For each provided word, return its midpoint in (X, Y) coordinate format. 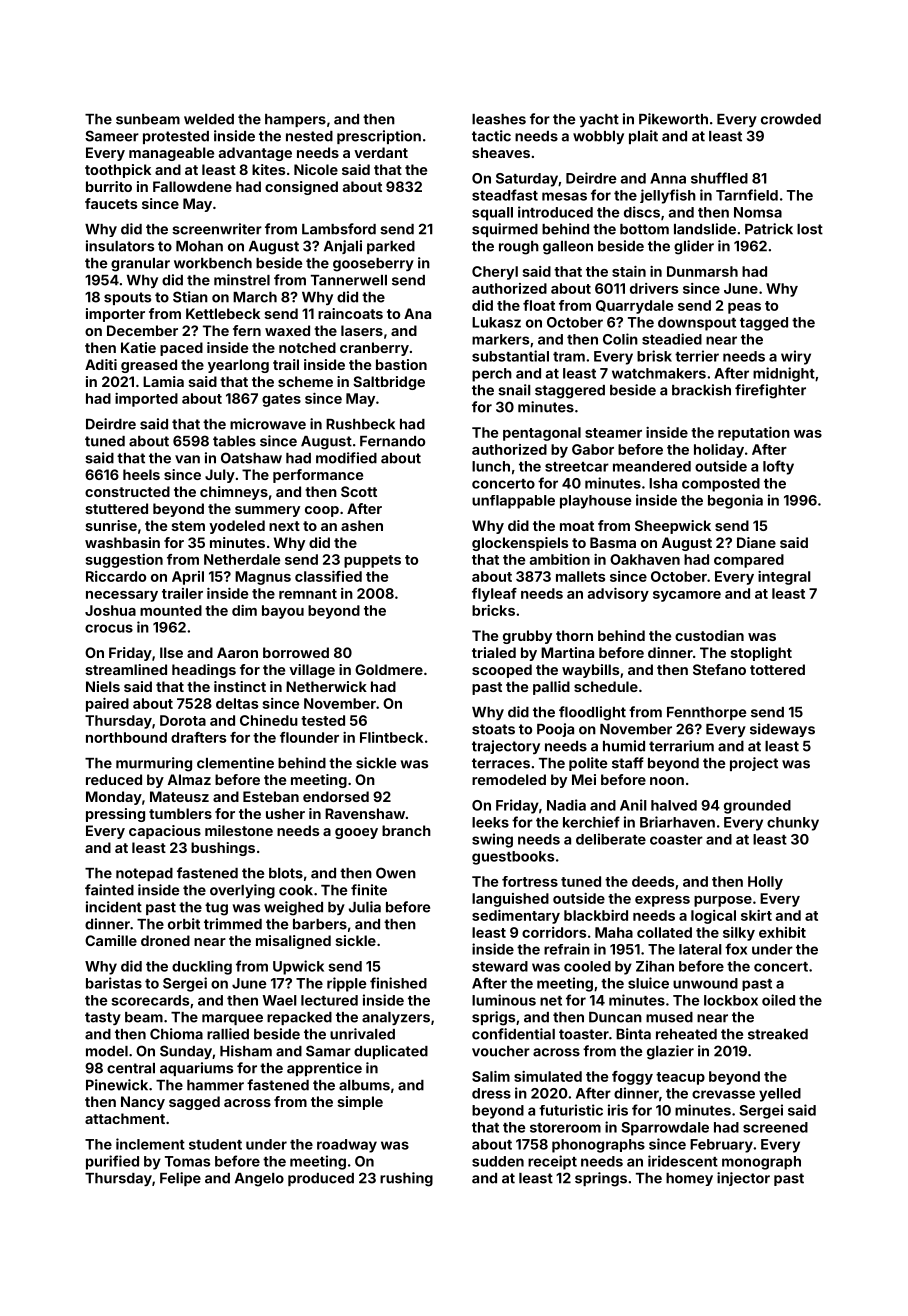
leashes (499, 119)
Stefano (719, 669)
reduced (114, 779)
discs (642, 212)
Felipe (180, 1179)
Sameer (112, 136)
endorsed (336, 796)
